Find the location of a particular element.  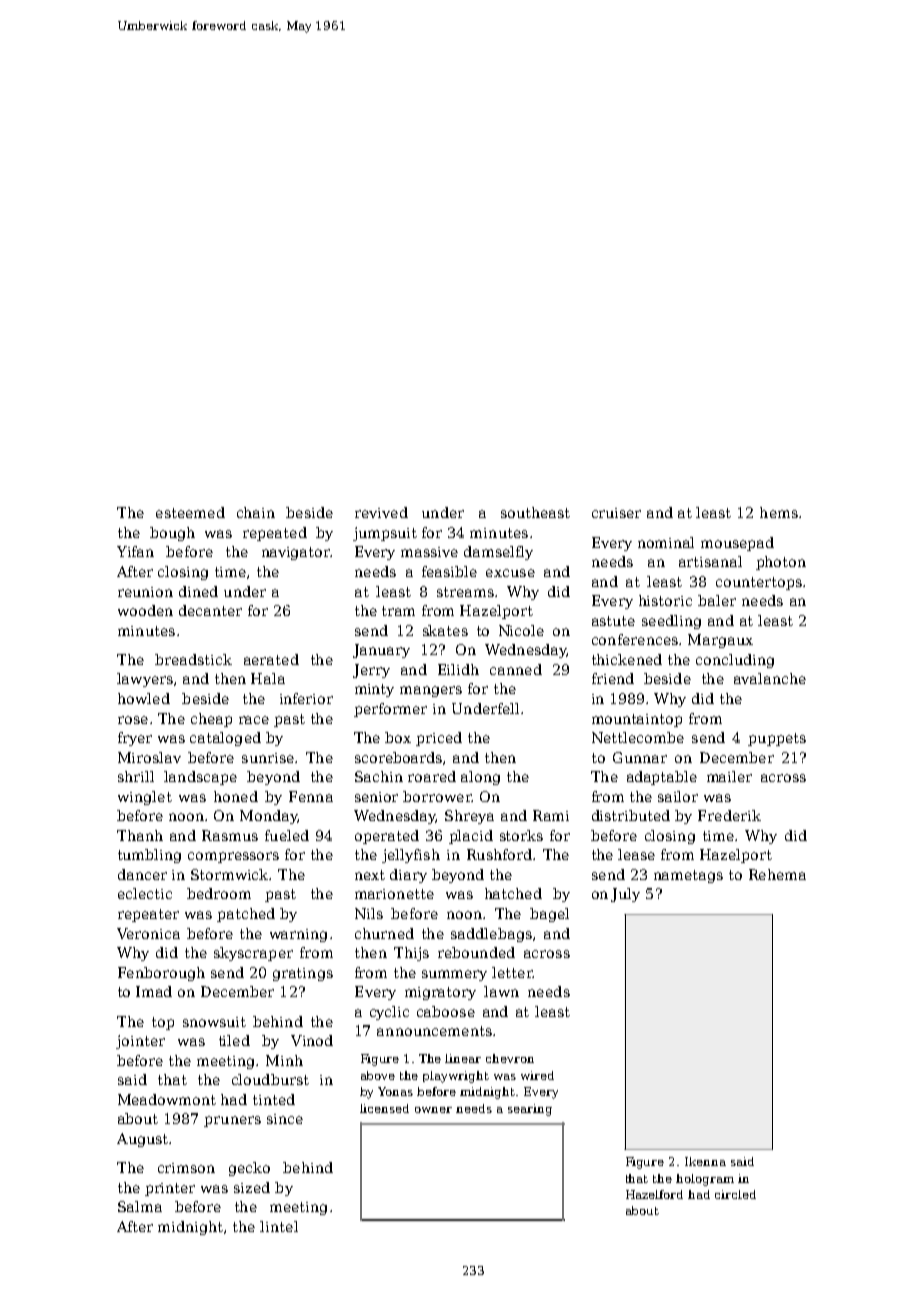

Frederik is located at coordinates (729, 815).
